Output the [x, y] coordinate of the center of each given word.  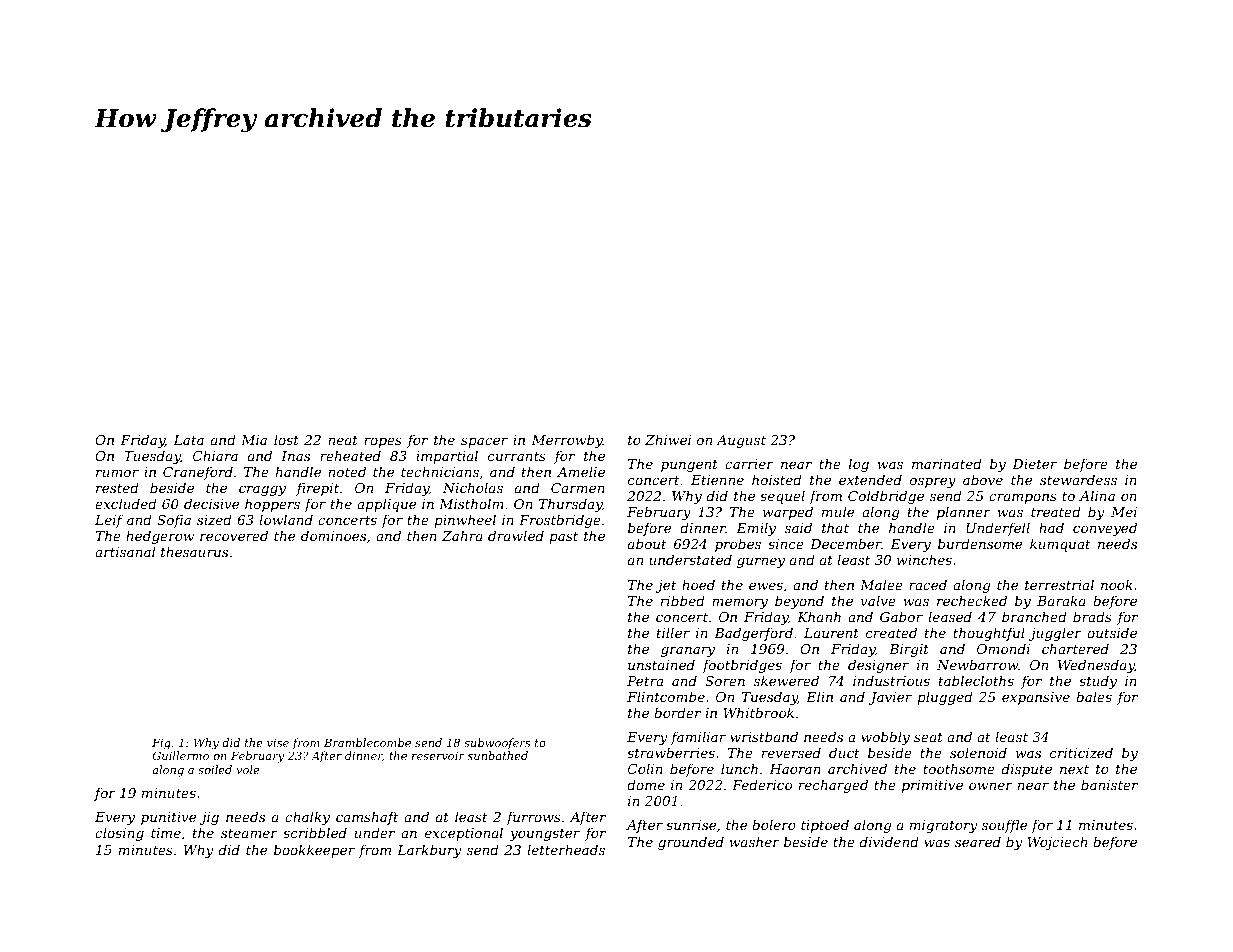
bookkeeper [314, 851]
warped [788, 513]
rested [117, 487]
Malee [881, 584]
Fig [161, 744]
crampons [1023, 499]
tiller [673, 632]
